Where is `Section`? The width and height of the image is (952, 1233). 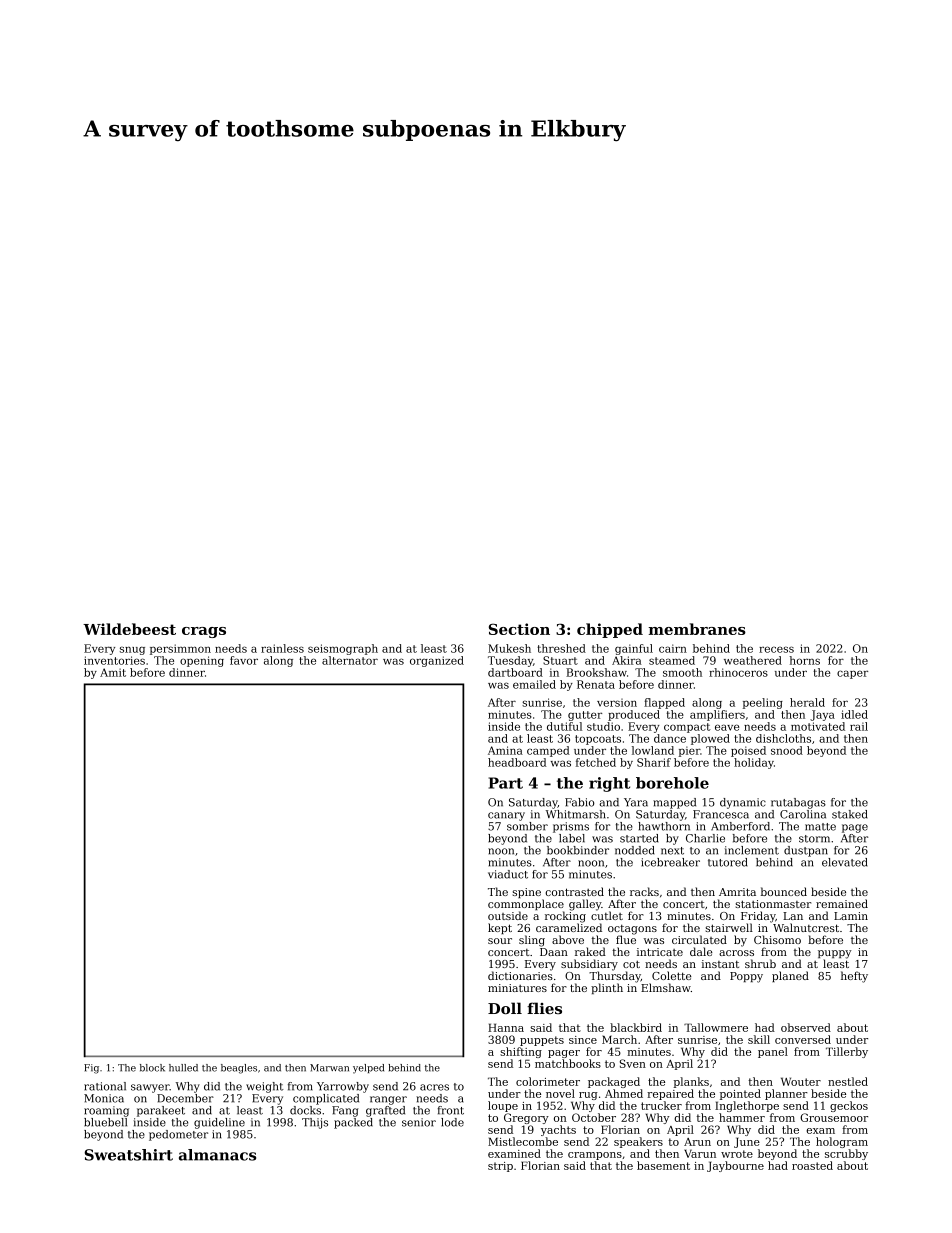
Section is located at coordinates (519, 629).
